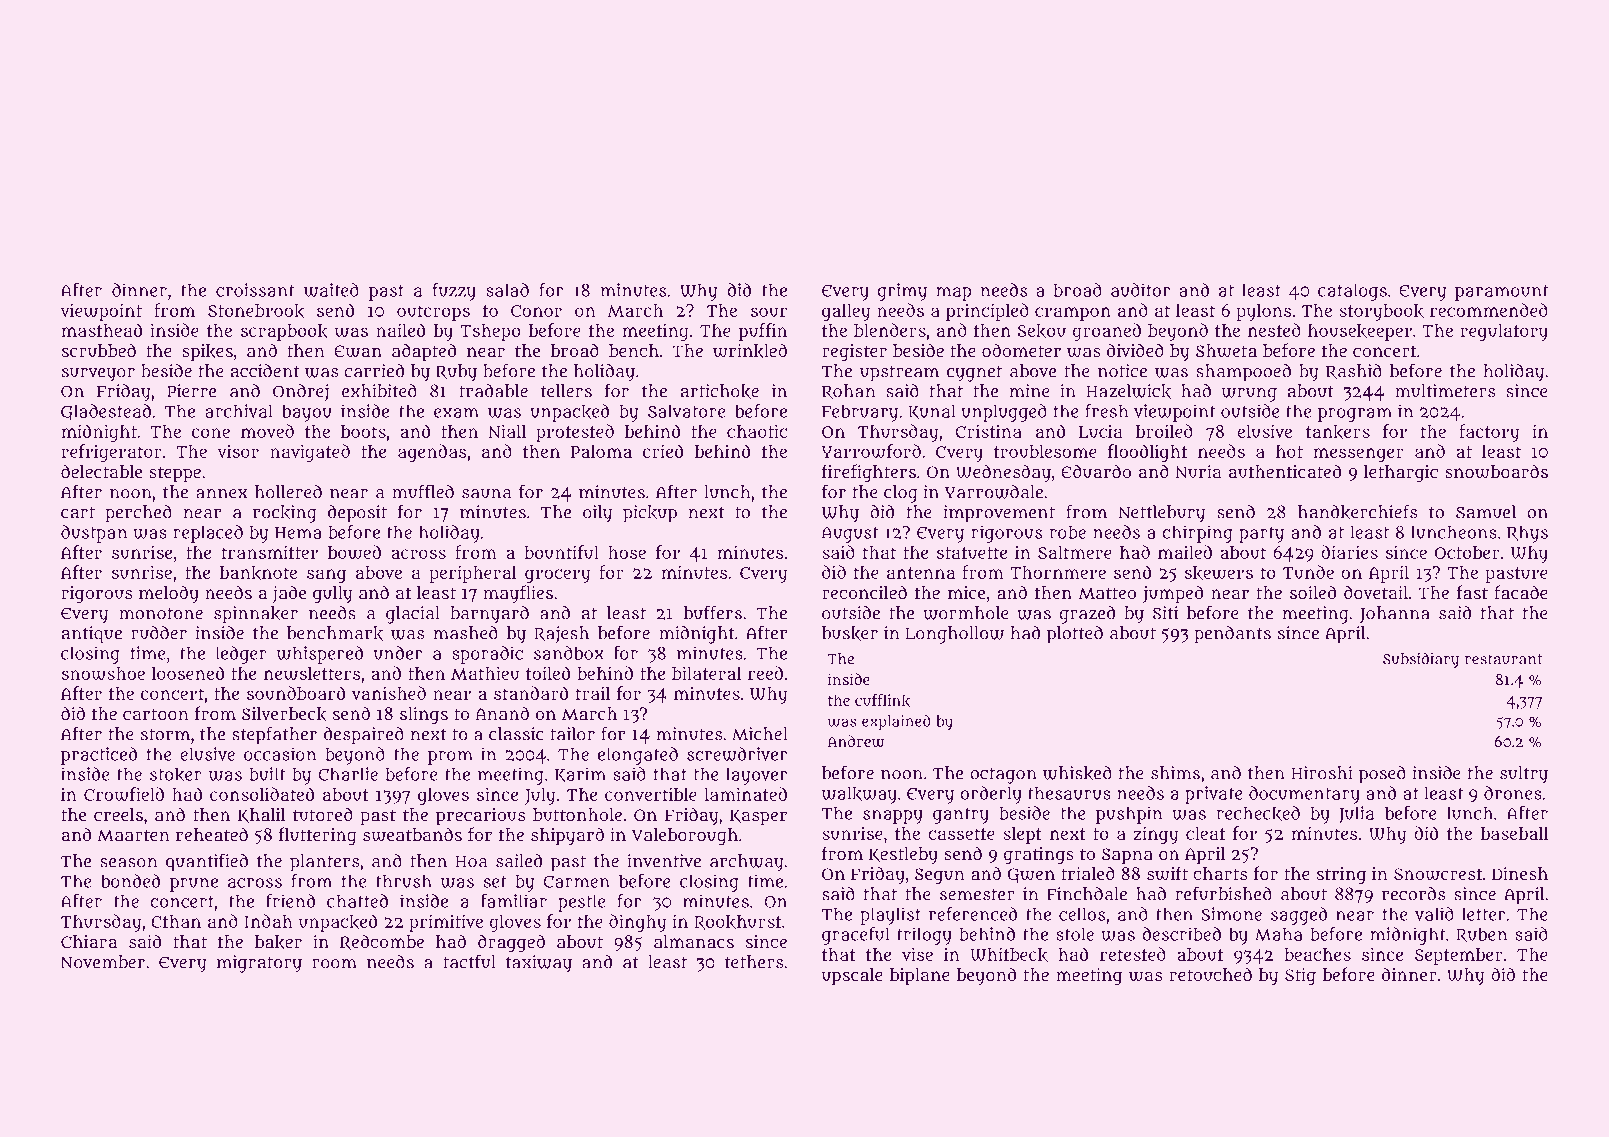 This screenshot has height=1137, width=1609. What do you see at coordinates (256, 615) in the screenshot?
I see `spinnaker` at bounding box center [256, 615].
